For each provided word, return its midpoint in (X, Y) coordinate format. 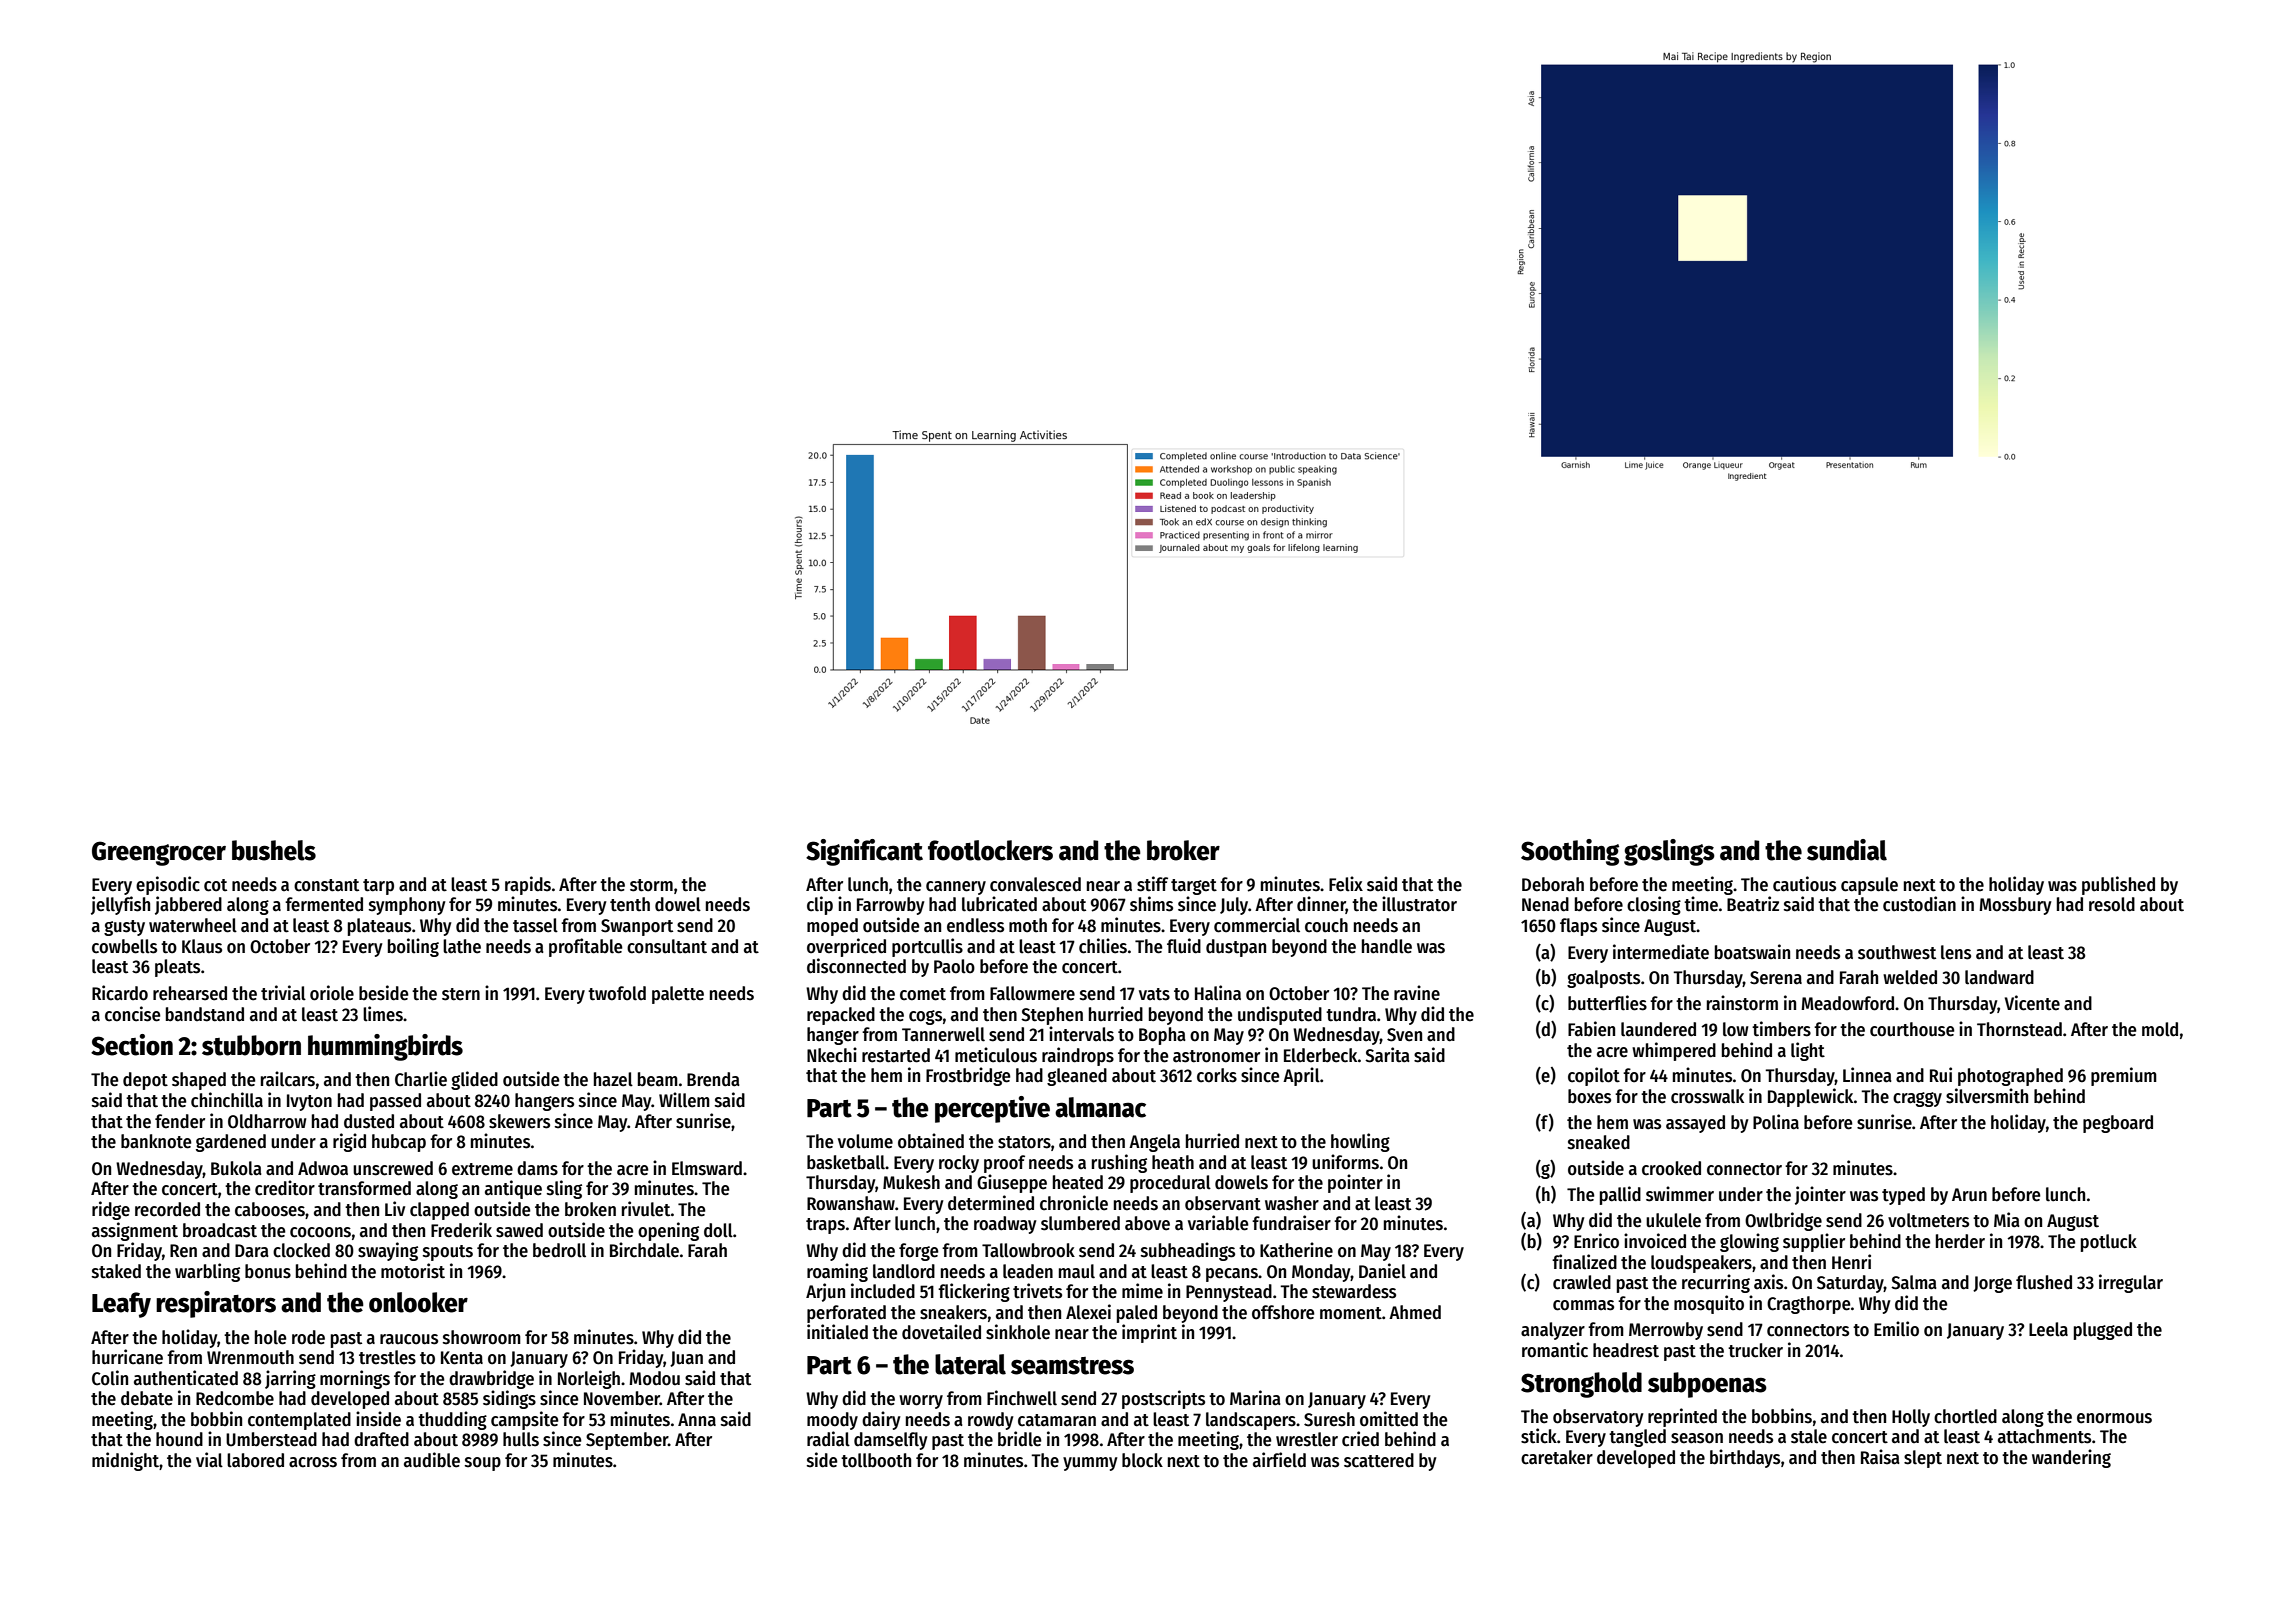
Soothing (1570, 852)
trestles (387, 1357)
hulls (521, 1439)
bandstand (205, 1014)
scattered (1379, 1460)
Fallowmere (1032, 993)
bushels (274, 850)
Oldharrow (267, 1121)
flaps (1578, 927)
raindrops (1078, 1056)
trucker (1755, 1350)
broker (1183, 850)
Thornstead (2019, 1029)
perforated (846, 1314)
